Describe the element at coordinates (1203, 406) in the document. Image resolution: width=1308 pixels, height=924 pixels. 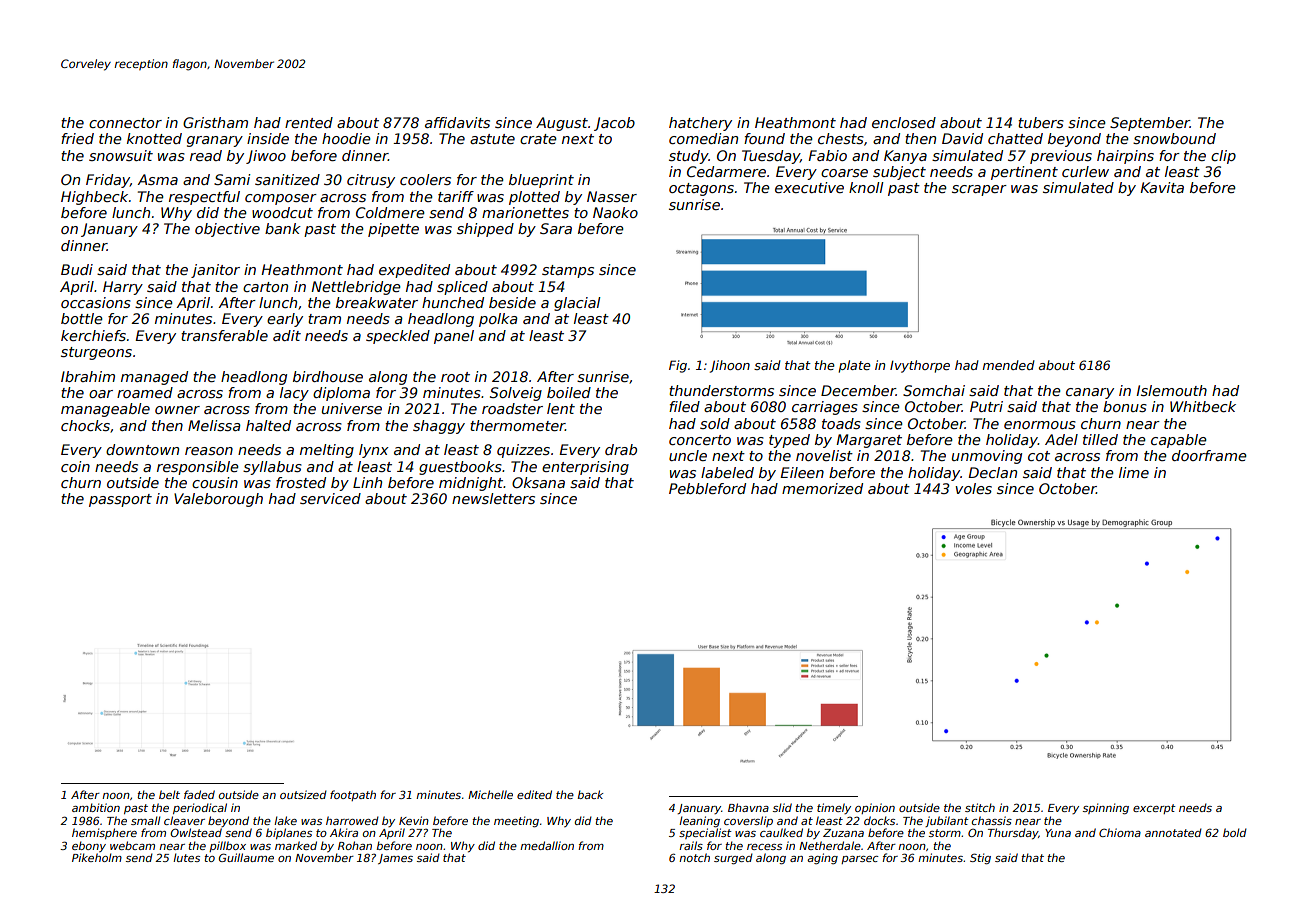
I see `Whitbeck` at that location.
